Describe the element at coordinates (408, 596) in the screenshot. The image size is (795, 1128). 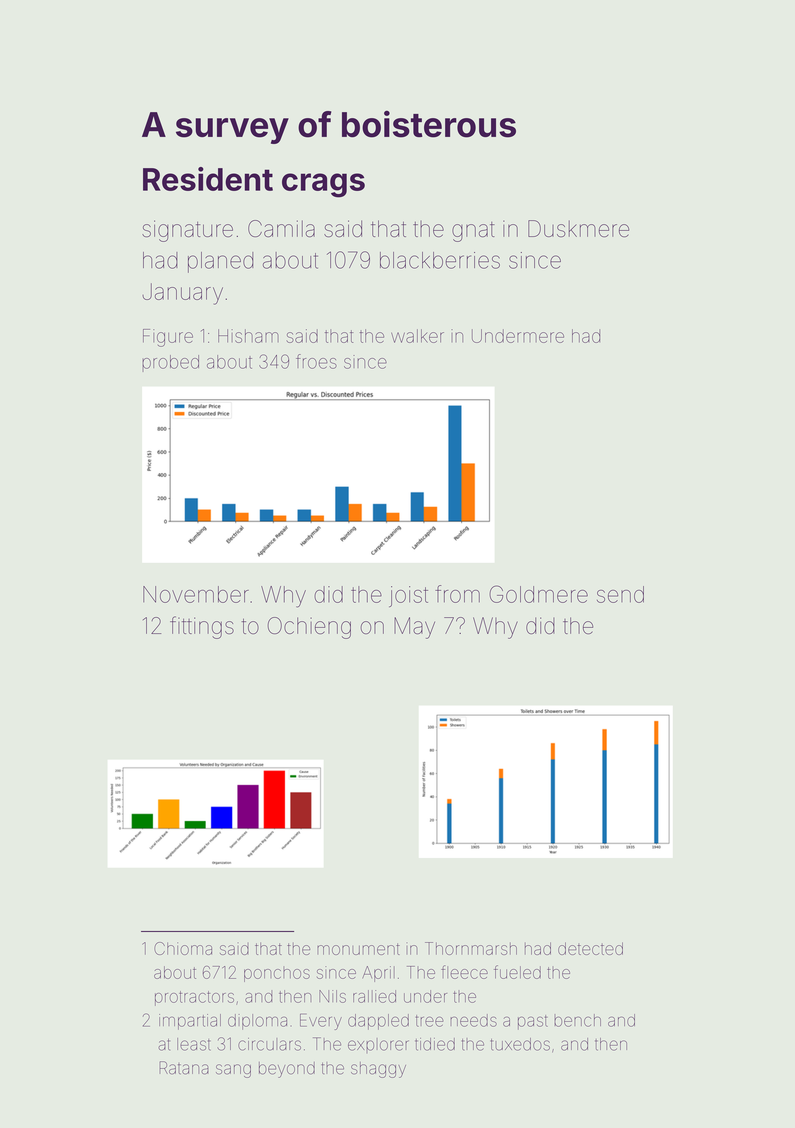
I see `joist` at that location.
